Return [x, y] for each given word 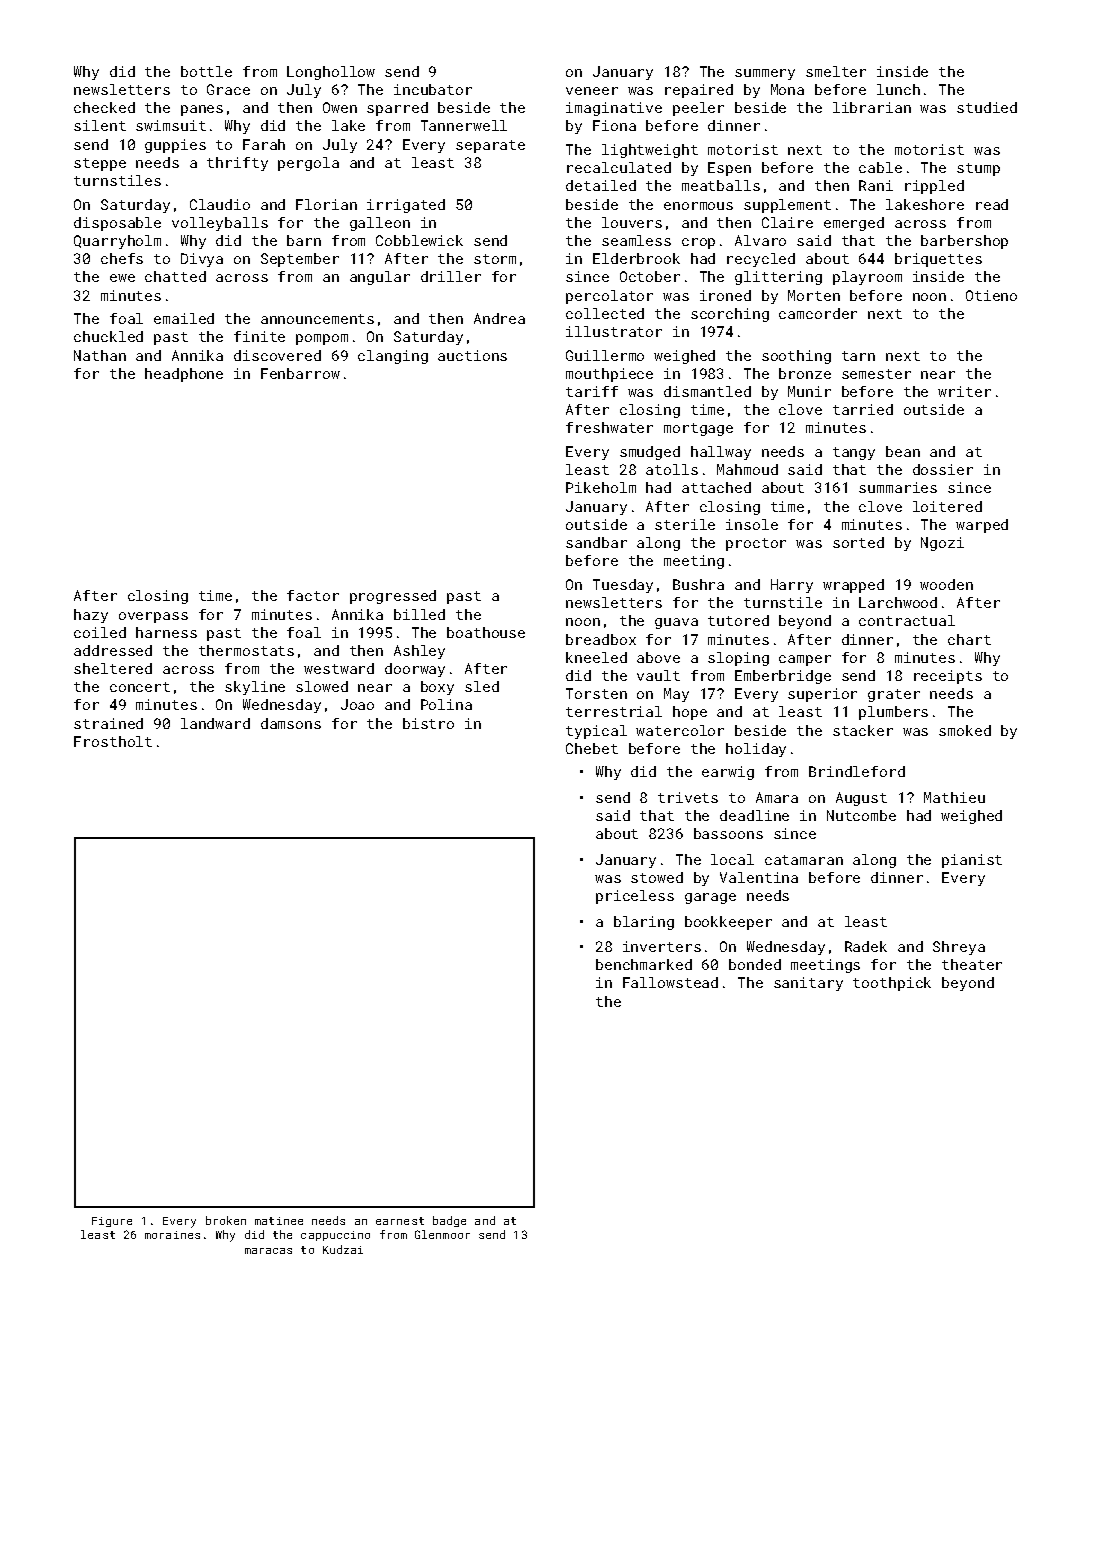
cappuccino [335, 1236]
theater [972, 964]
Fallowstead [670, 982]
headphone [184, 375]
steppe [100, 164]
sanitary [808, 984]
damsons [291, 723]
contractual [907, 620]
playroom [867, 278]
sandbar [596, 542]
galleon [380, 224]
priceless [635, 897]
